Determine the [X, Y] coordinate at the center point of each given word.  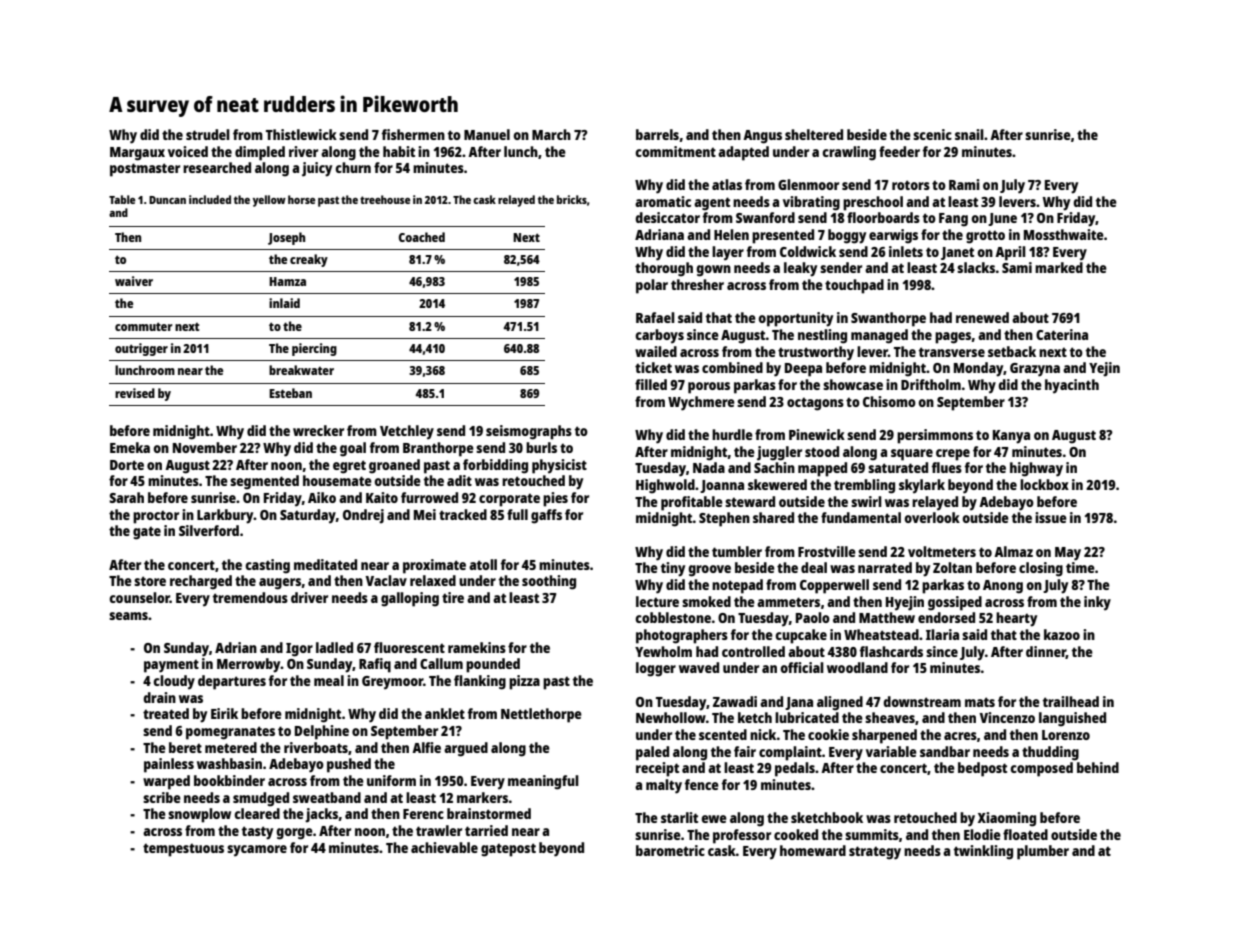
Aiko [322, 497]
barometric [670, 850]
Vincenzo [1007, 717]
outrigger [141, 349]
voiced [188, 151]
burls [541, 447]
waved [699, 667]
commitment [675, 151]
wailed [656, 351]
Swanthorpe [888, 319]
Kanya [1011, 437]
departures [232, 682]
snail [969, 134]
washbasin [229, 763]
